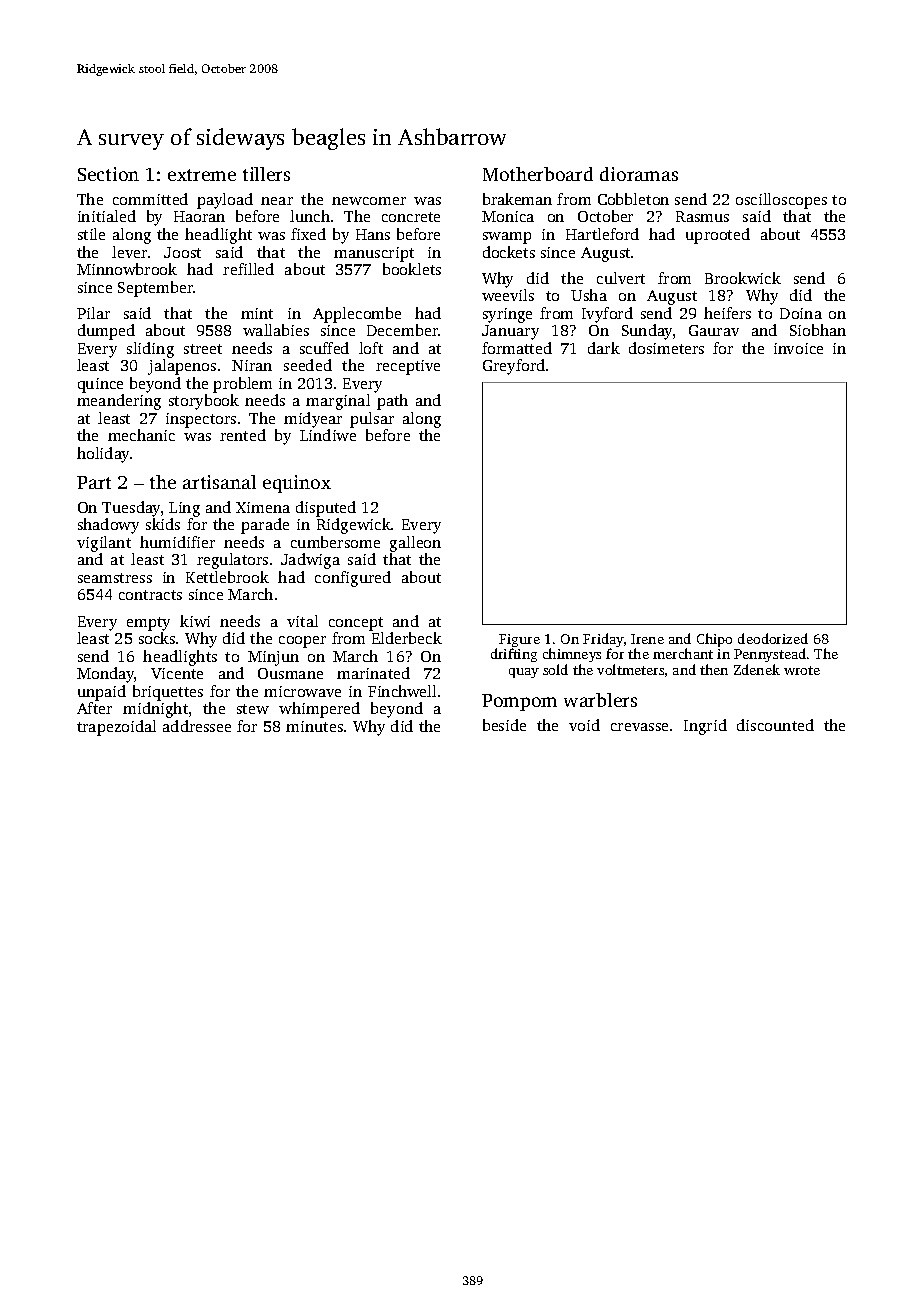 The image size is (924, 1314). What do you see at coordinates (603, 640) in the screenshot?
I see `Friday` at bounding box center [603, 640].
